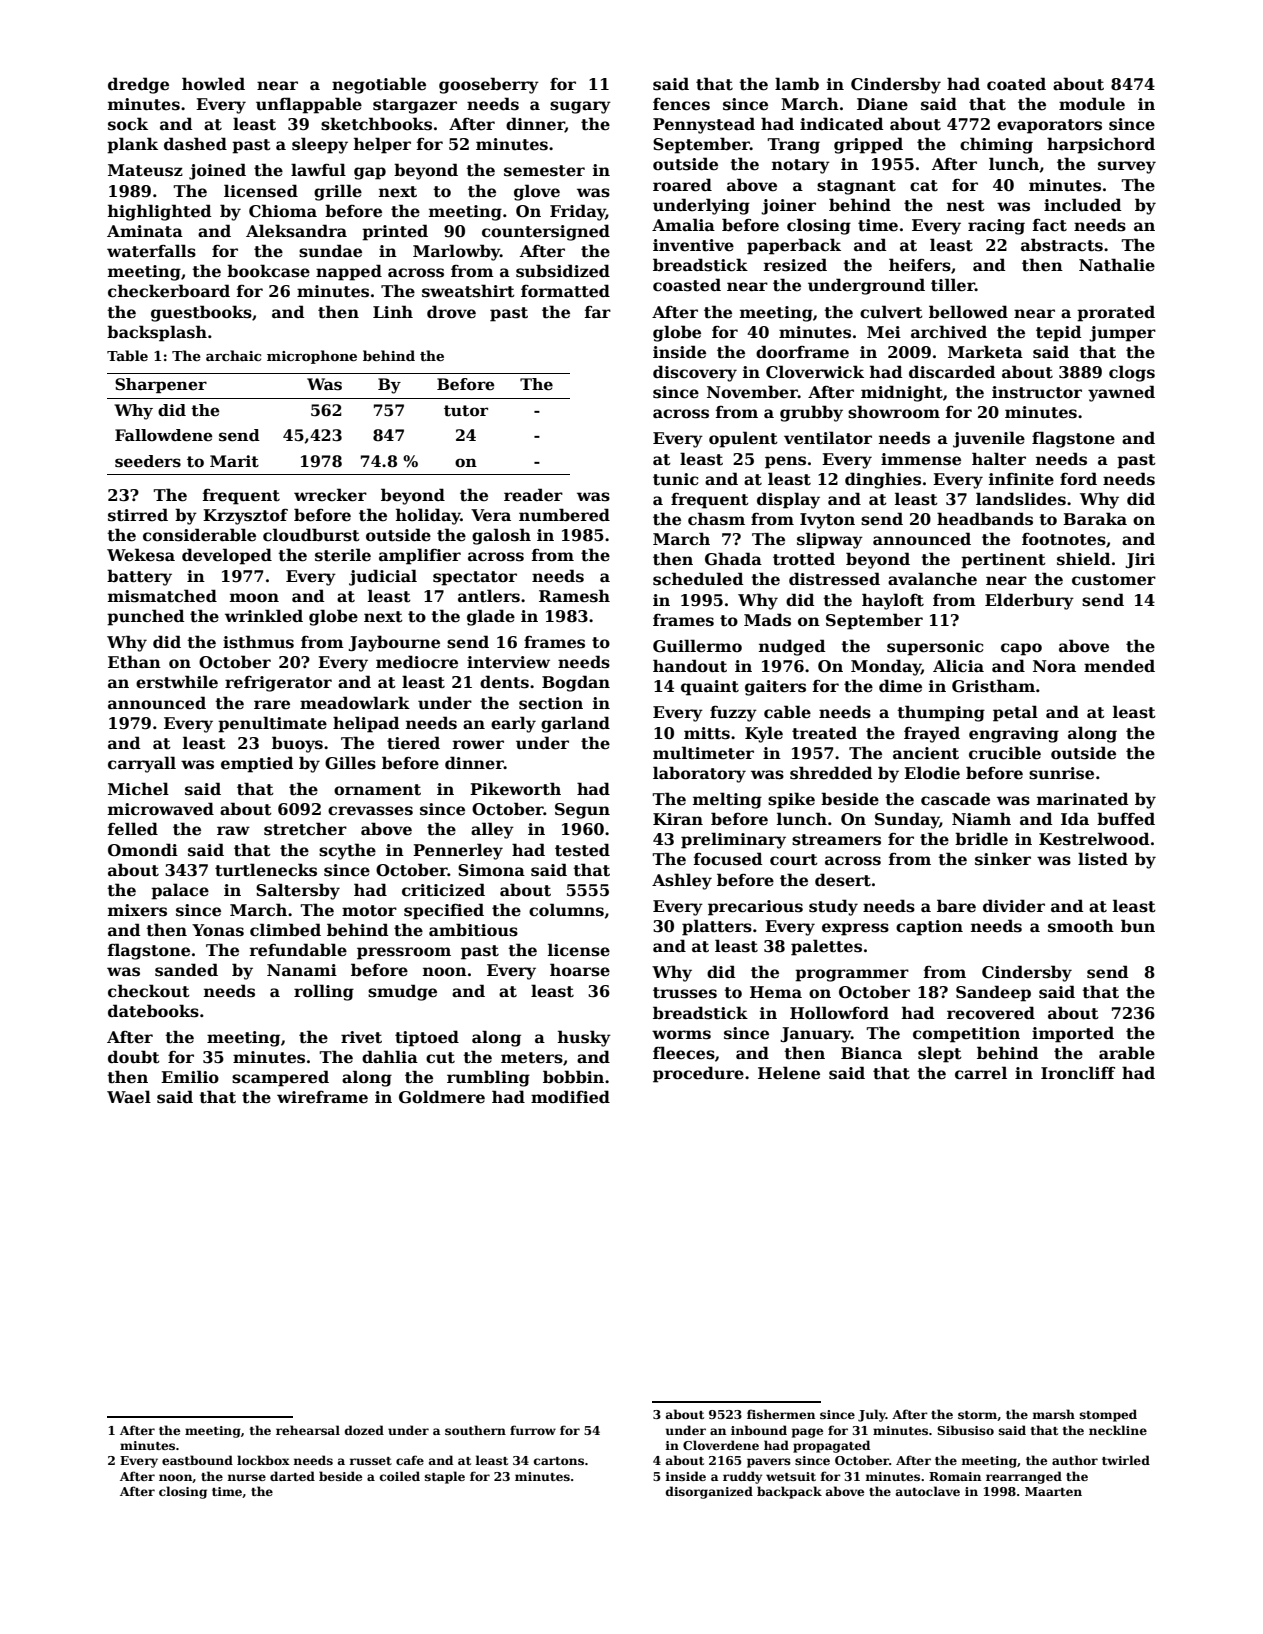  What do you see at coordinates (322, 1097) in the image?
I see `wireframe` at bounding box center [322, 1097].
